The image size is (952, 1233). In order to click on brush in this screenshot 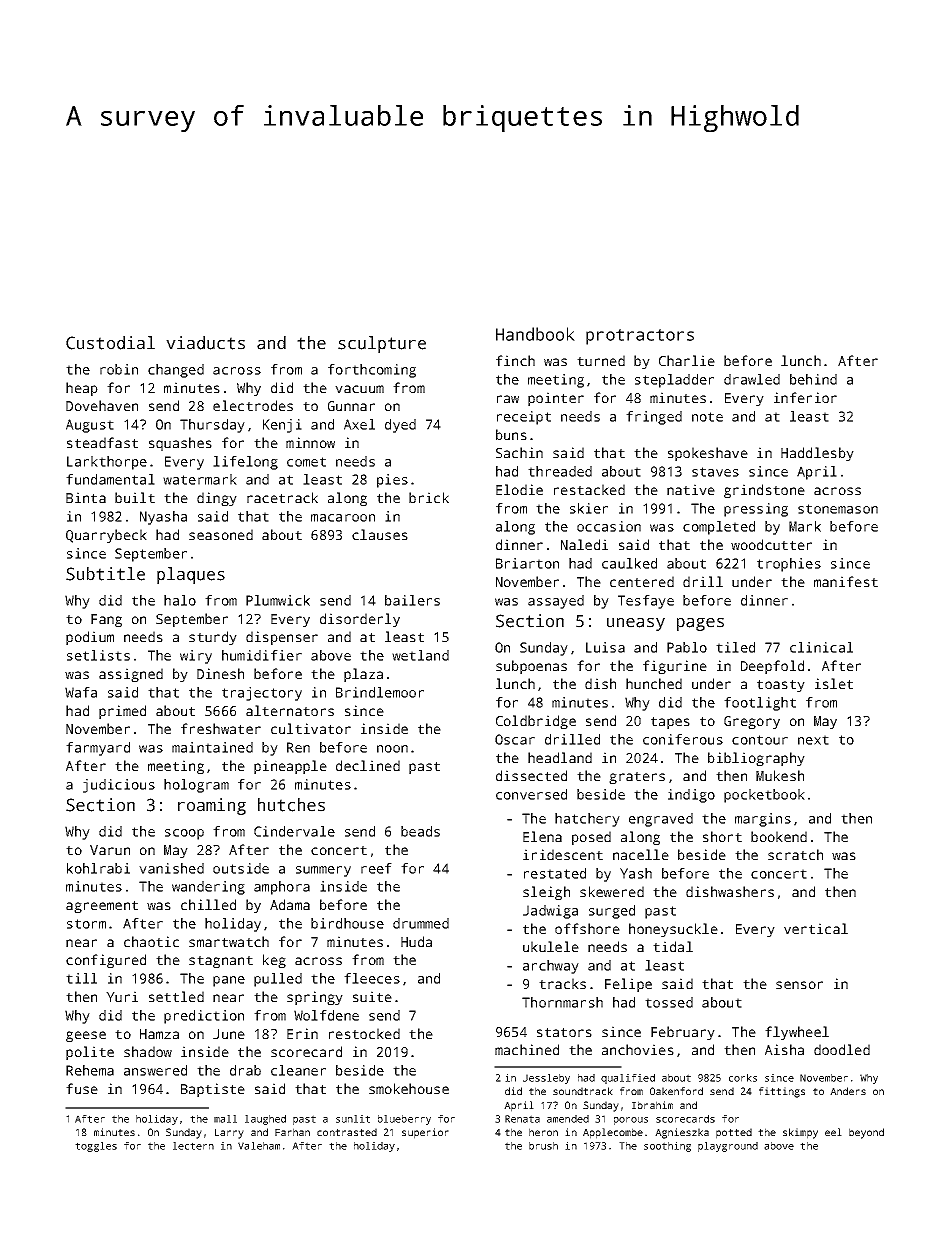, I will do `click(543, 1146)`.
